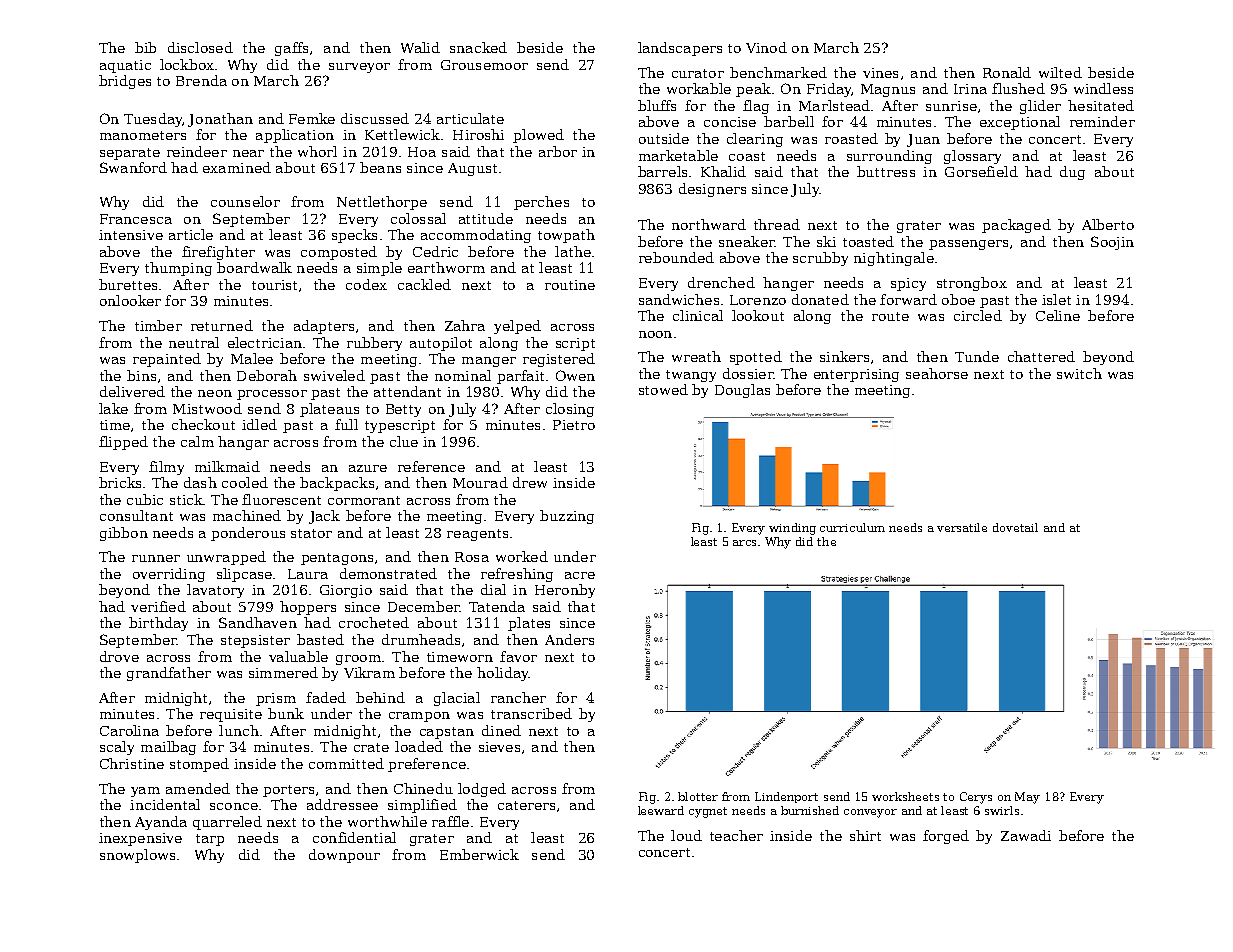 This page has height=952, width=1233. I want to click on dial, so click(493, 589).
